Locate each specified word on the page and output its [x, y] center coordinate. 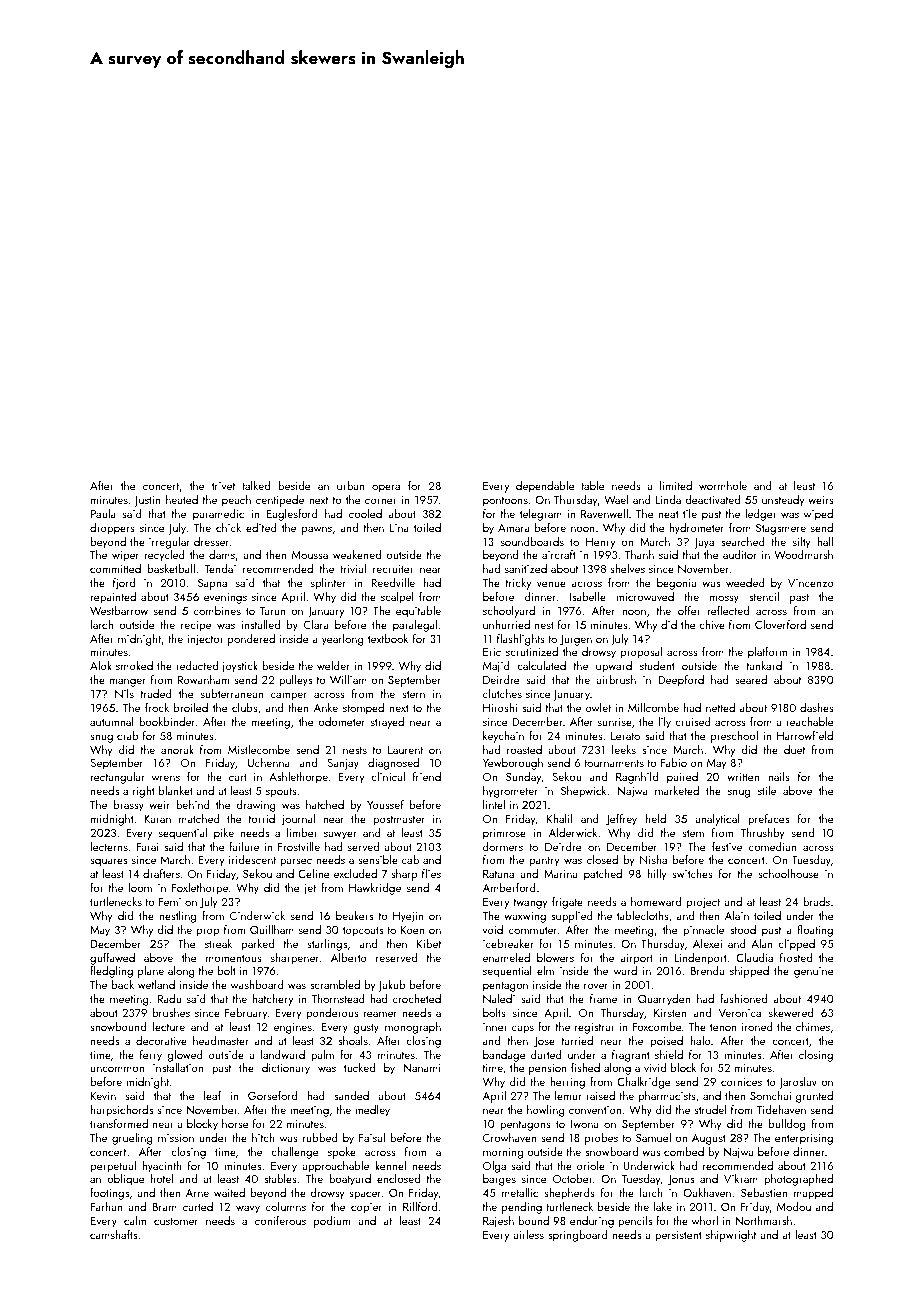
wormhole [723, 485]
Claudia [754, 957]
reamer [380, 1014]
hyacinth [162, 1167]
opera [386, 488]
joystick [240, 667]
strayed [387, 723]
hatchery [272, 1000]
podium [332, 1222]
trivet [223, 486]
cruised [693, 721]
